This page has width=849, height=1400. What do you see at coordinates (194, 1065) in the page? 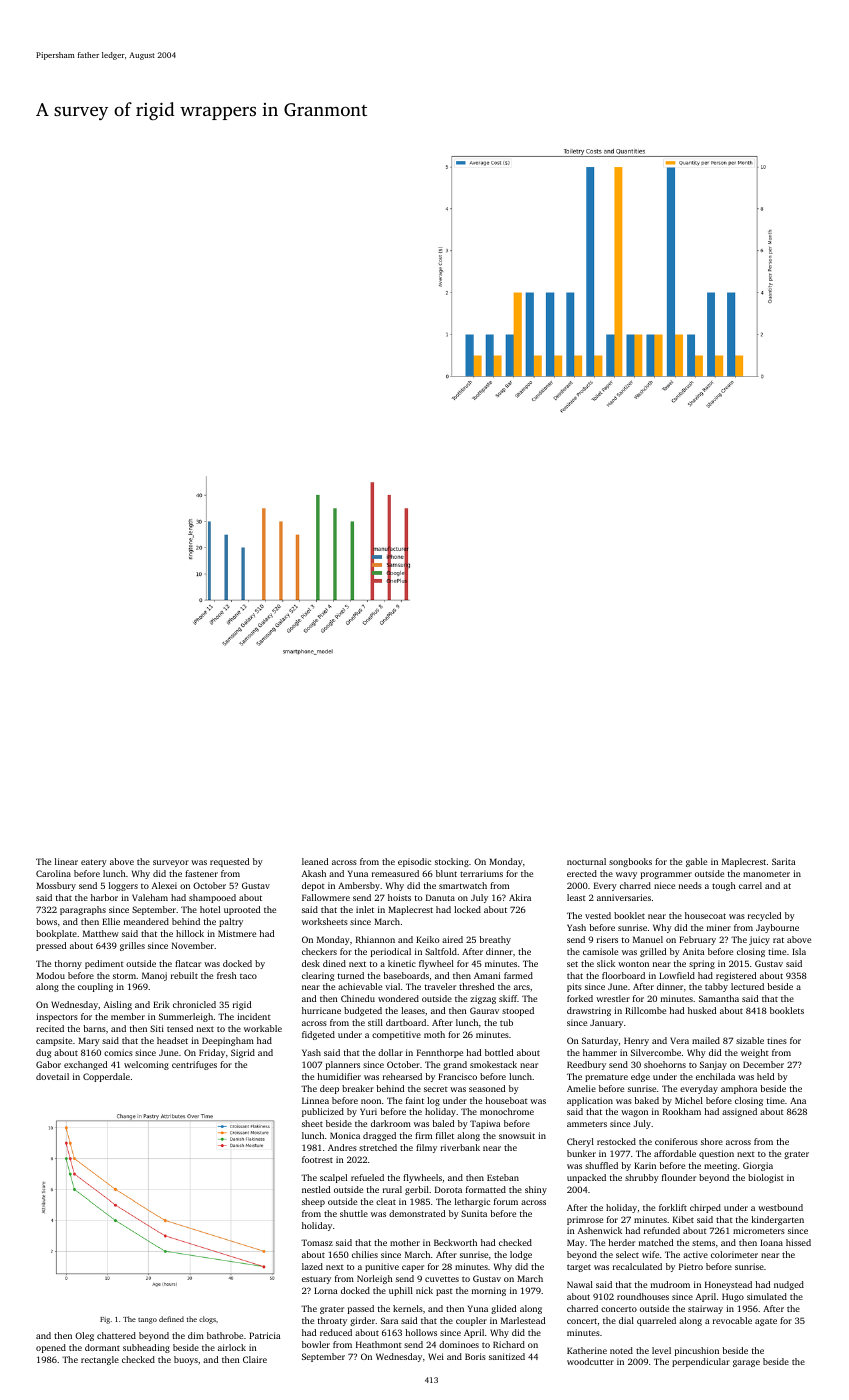
I see `centrifuges` at bounding box center [194, 1065].
